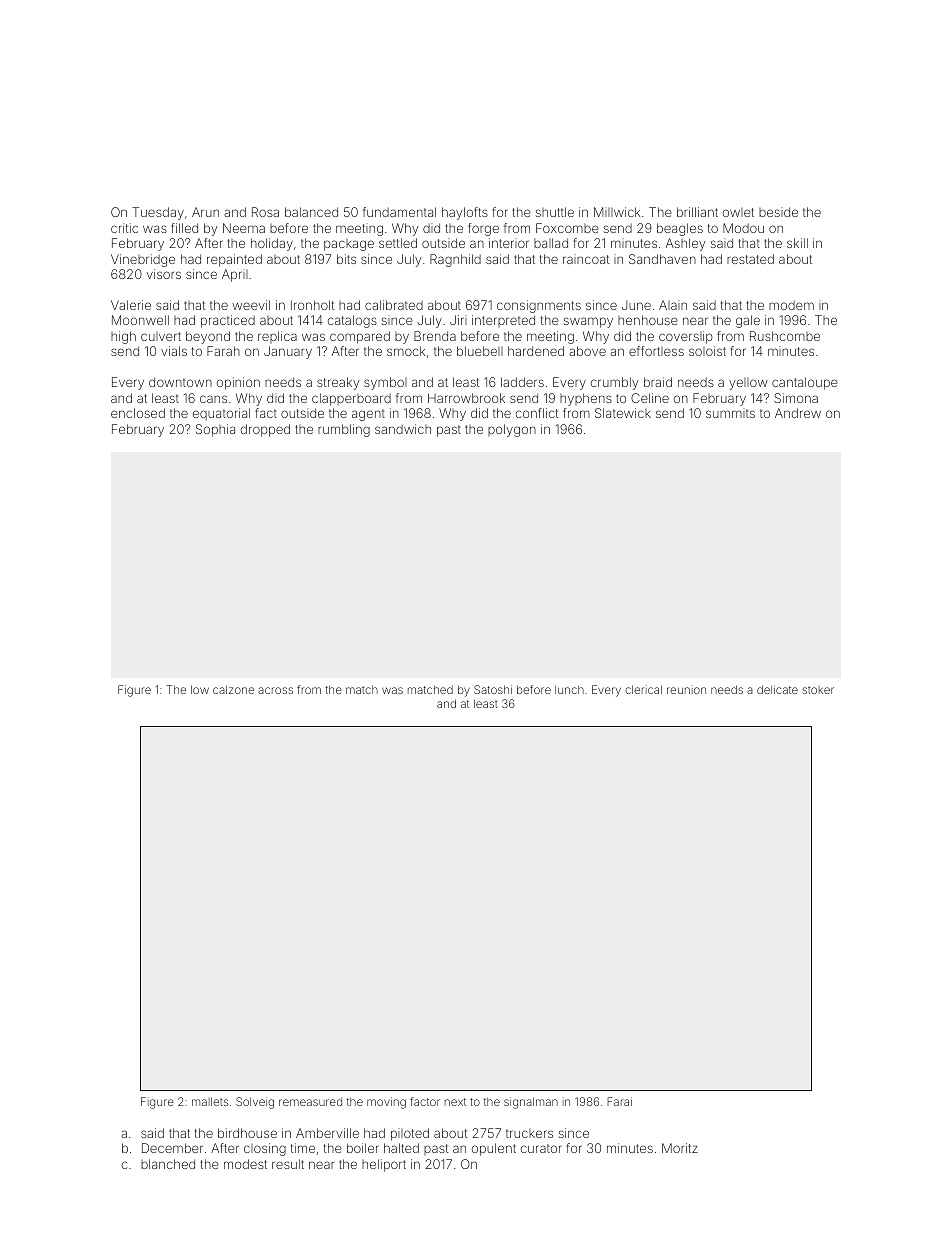  Describe the element at coordinates (311, 212) in the document. I see `balanced` at that location.
